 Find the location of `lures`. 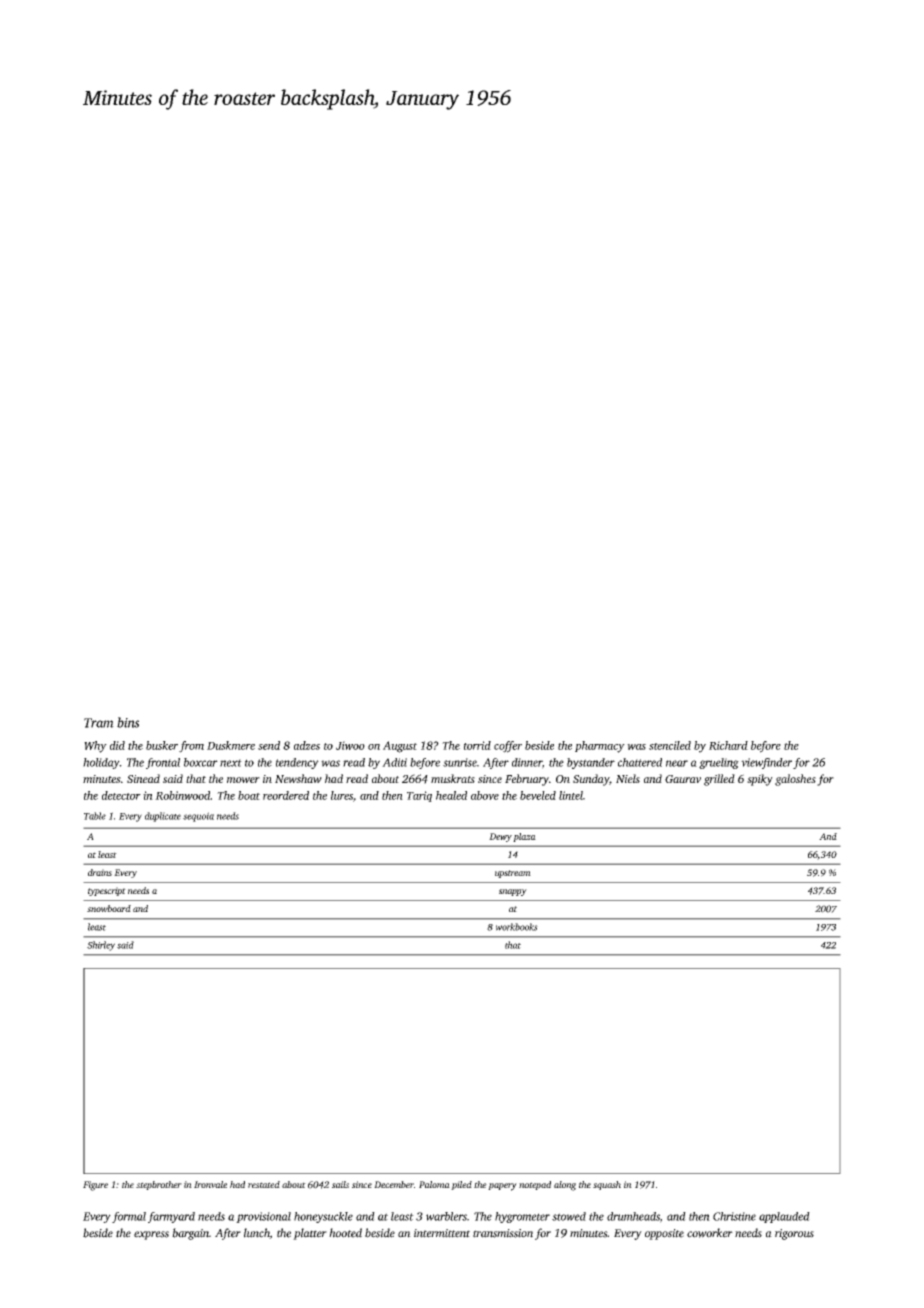

lures is located at coordinates (342, 795).
